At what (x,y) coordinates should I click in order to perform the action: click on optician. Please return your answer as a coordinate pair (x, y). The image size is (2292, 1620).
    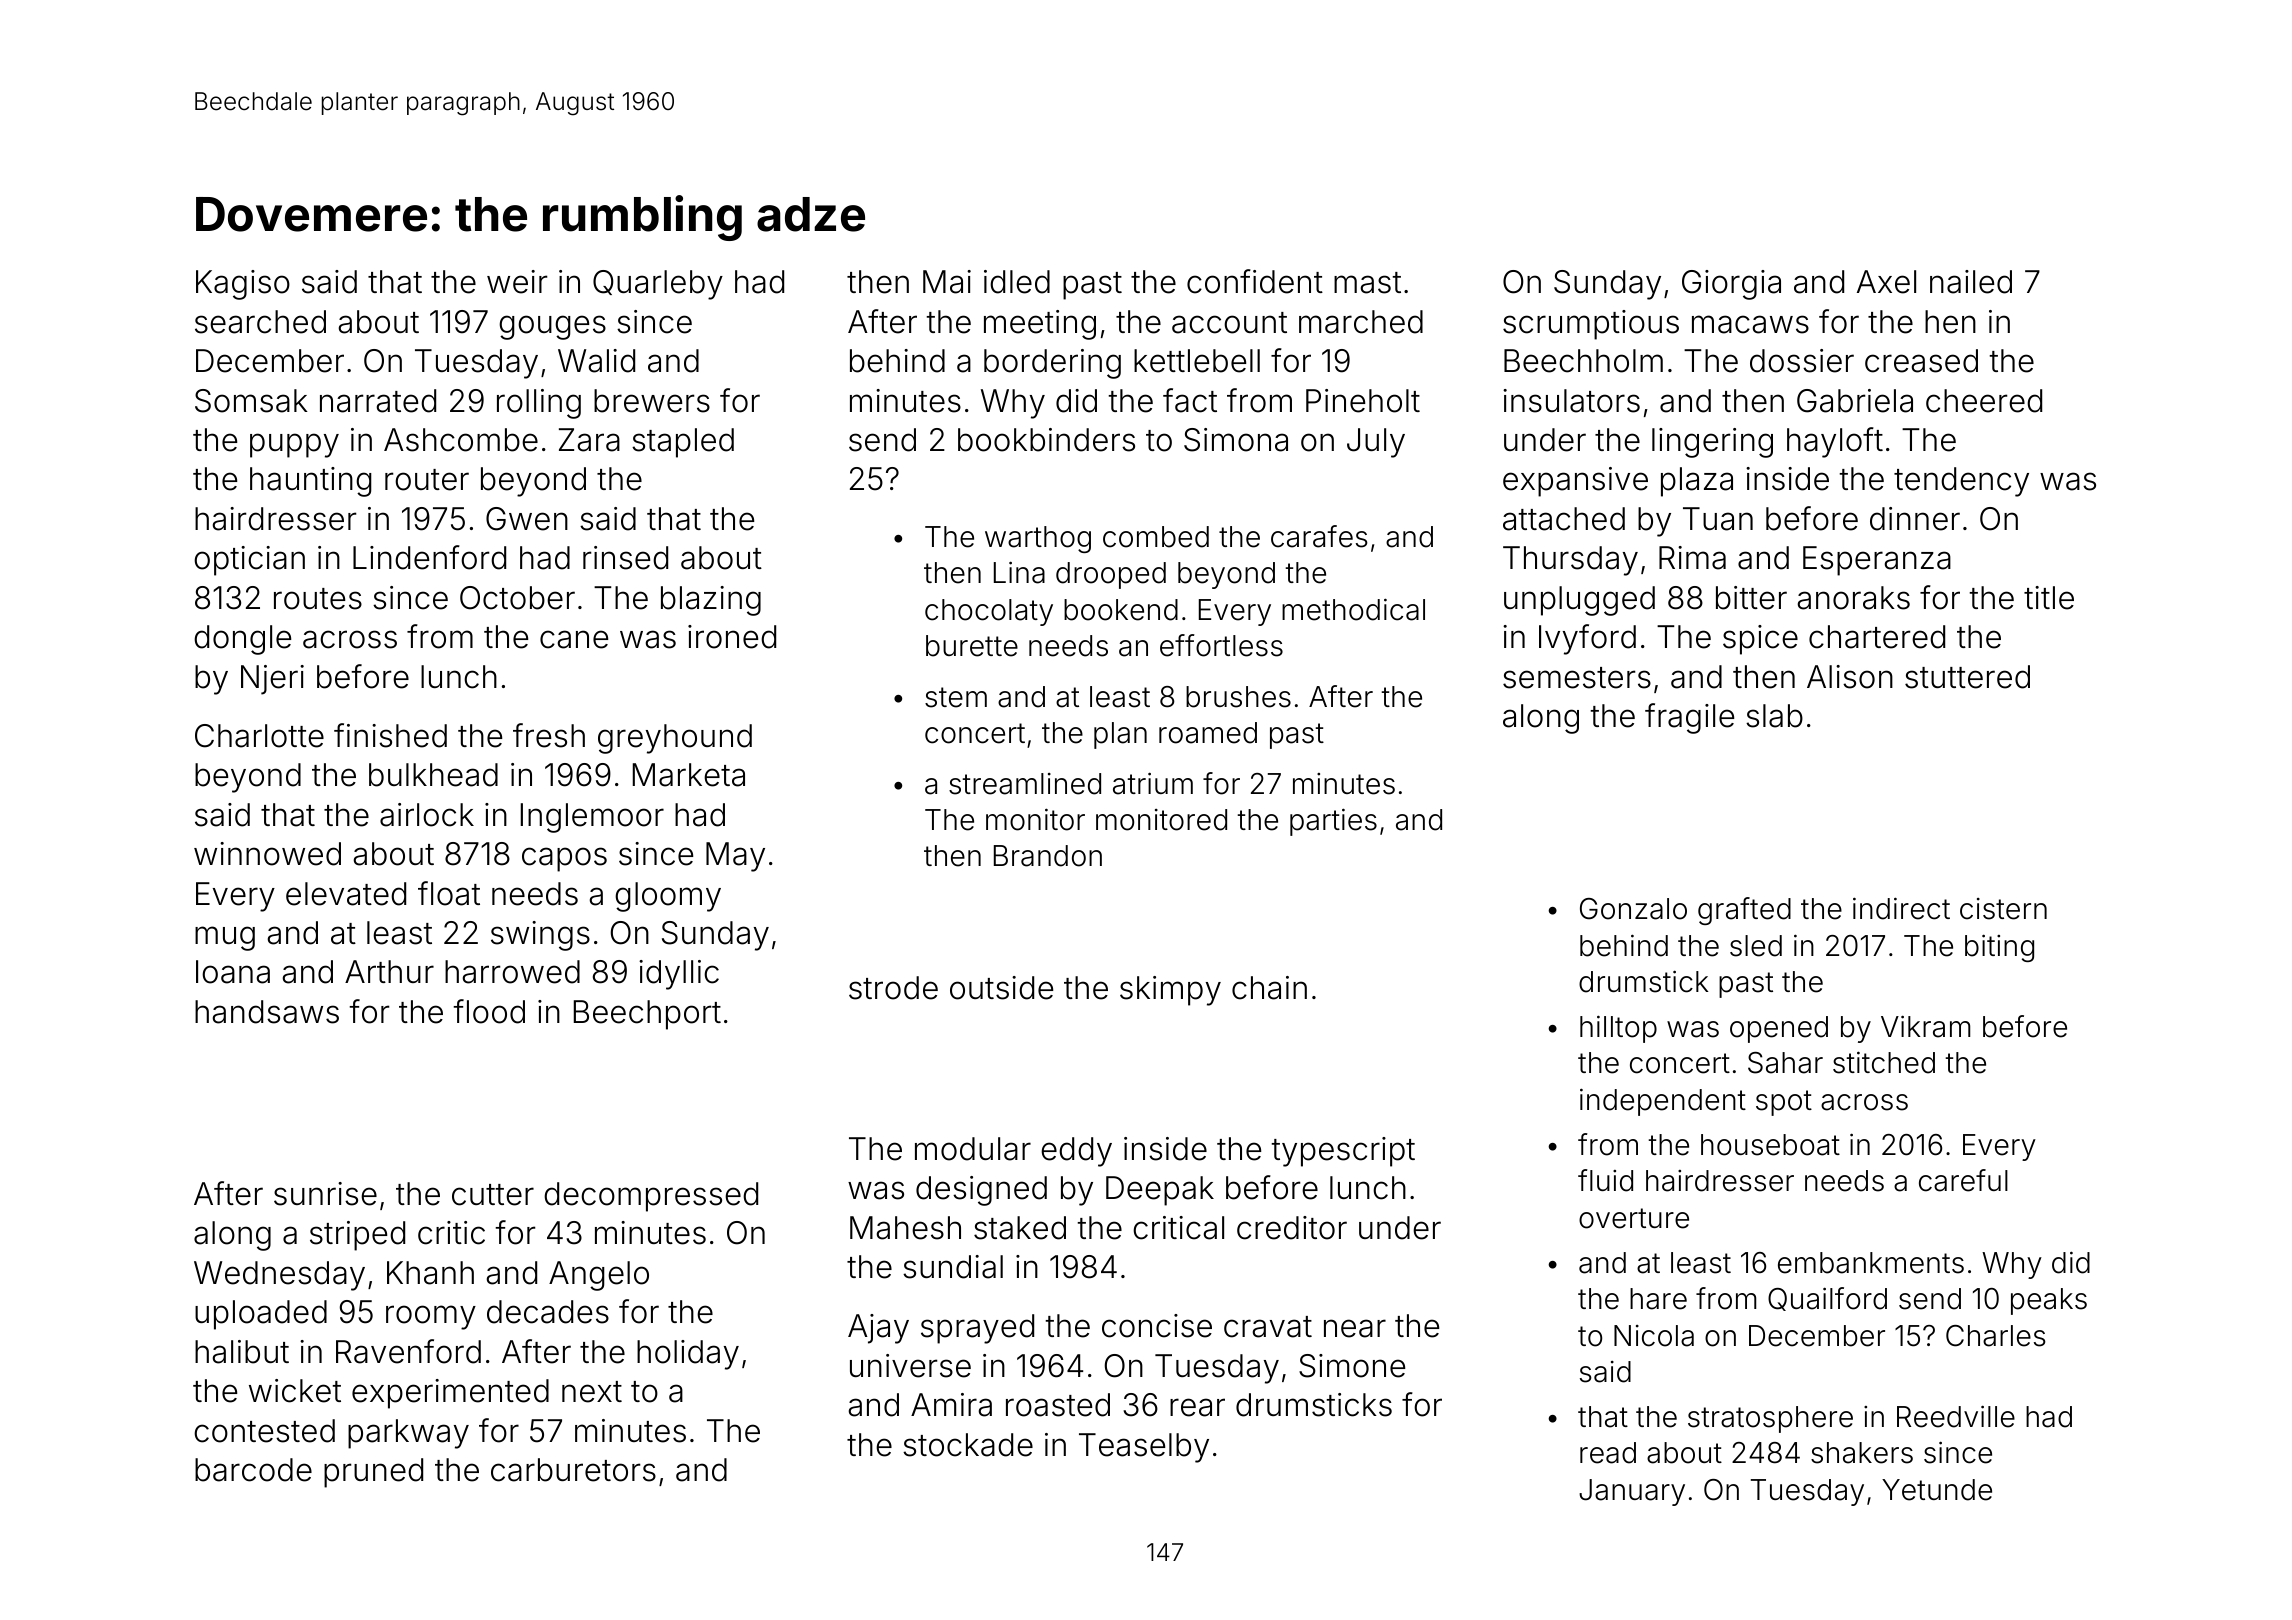
    Looking at the image, I should click on (249, 561).
